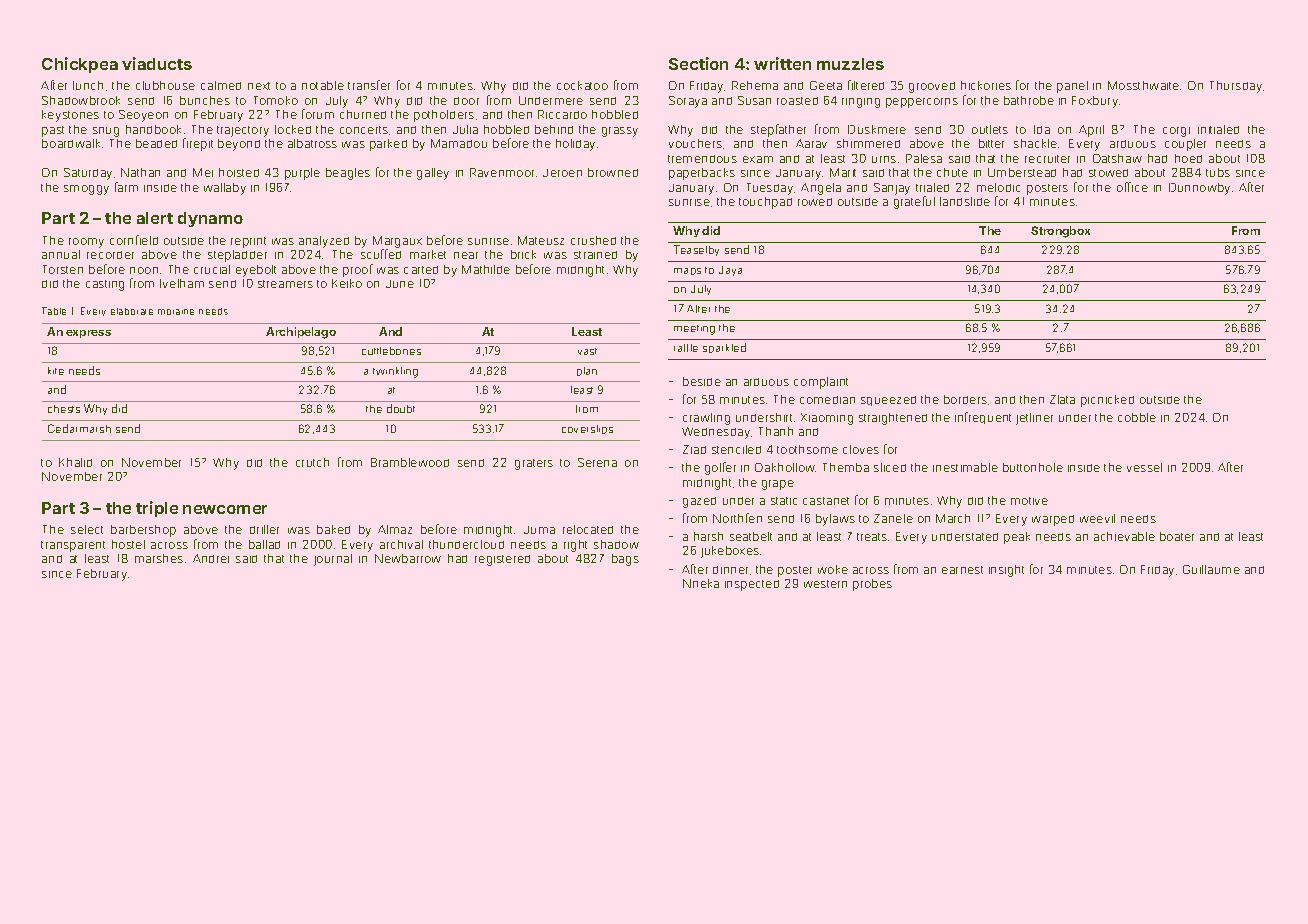 The image size is (1308, 924). Describe the element at coordinates (80, 65) in the screenshot. I see `Chickpea` at that location.
